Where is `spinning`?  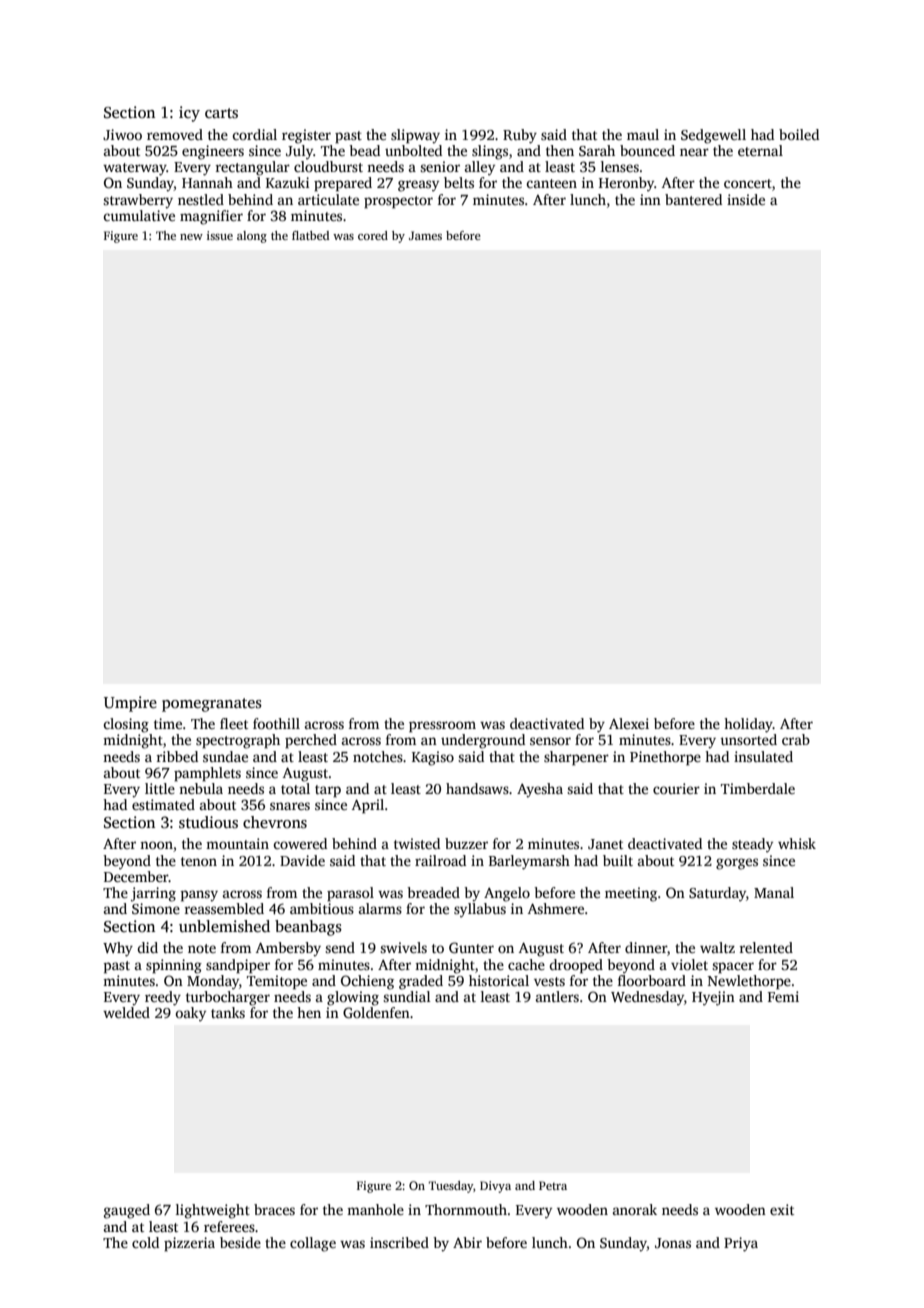 spinning is located at coordinates (174, 966).
